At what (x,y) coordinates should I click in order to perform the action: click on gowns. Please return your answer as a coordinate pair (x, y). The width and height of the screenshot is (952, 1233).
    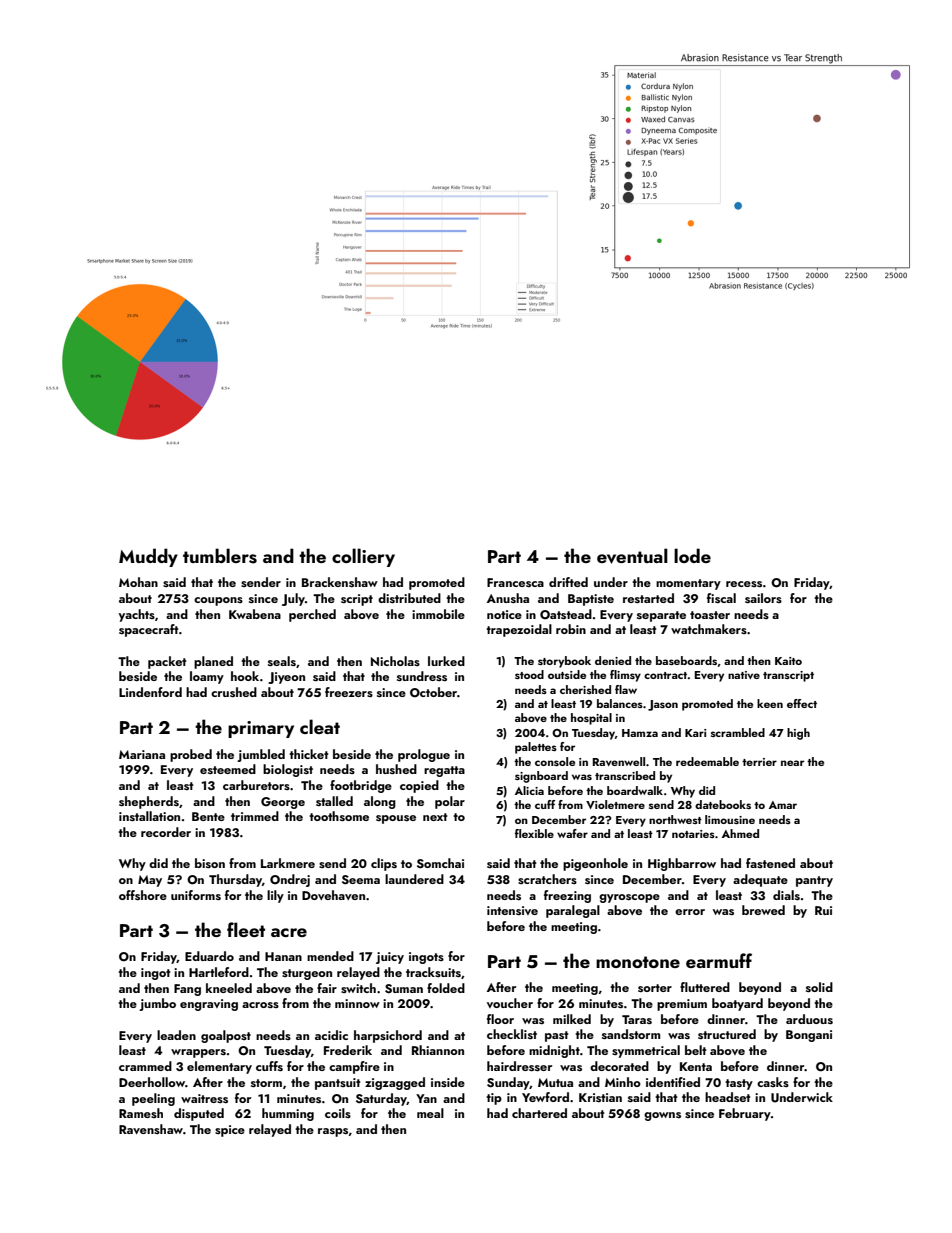
    Looking at the image, I should click on (662, 1116).
